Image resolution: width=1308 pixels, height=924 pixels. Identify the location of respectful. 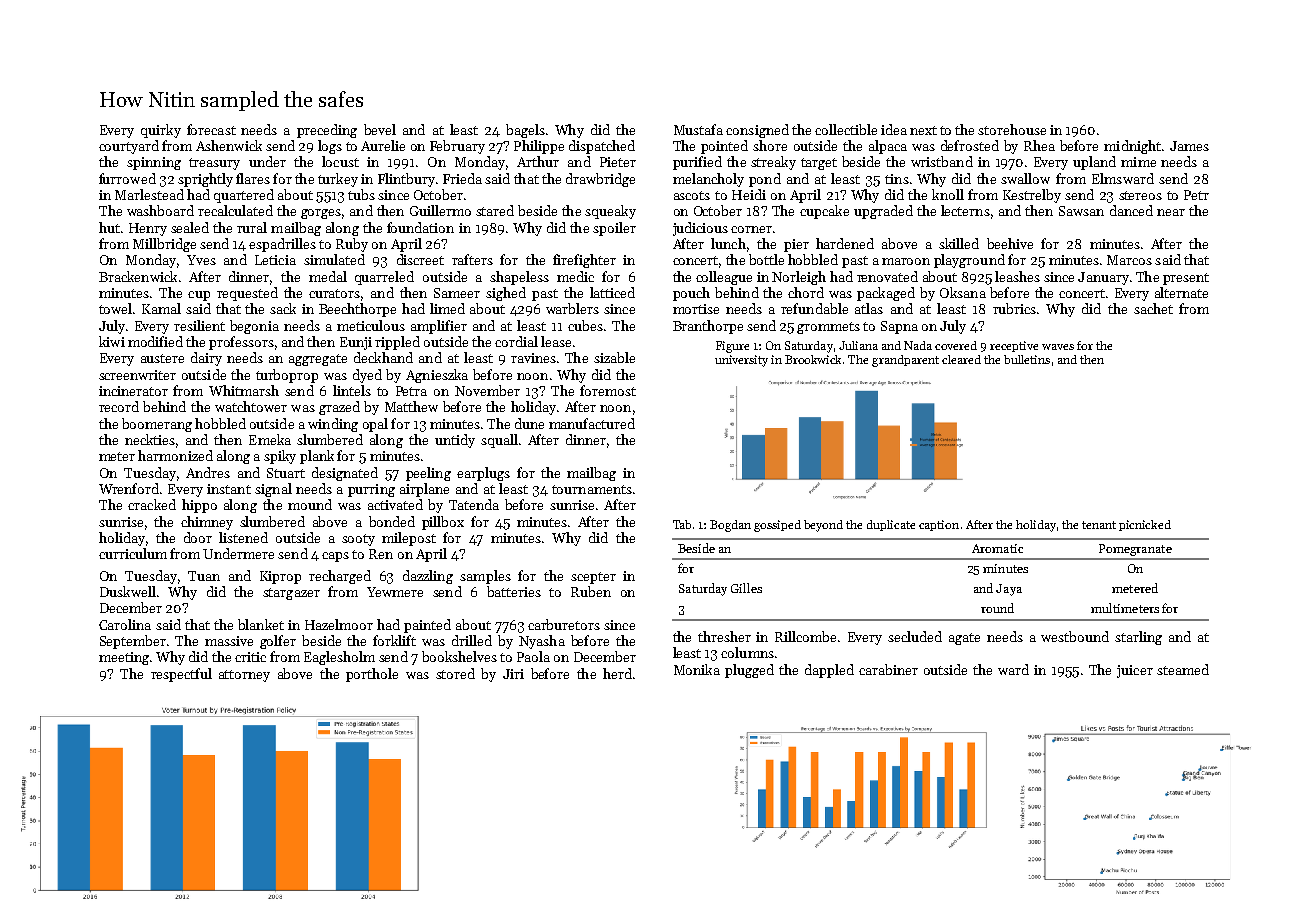
(181, 675).
